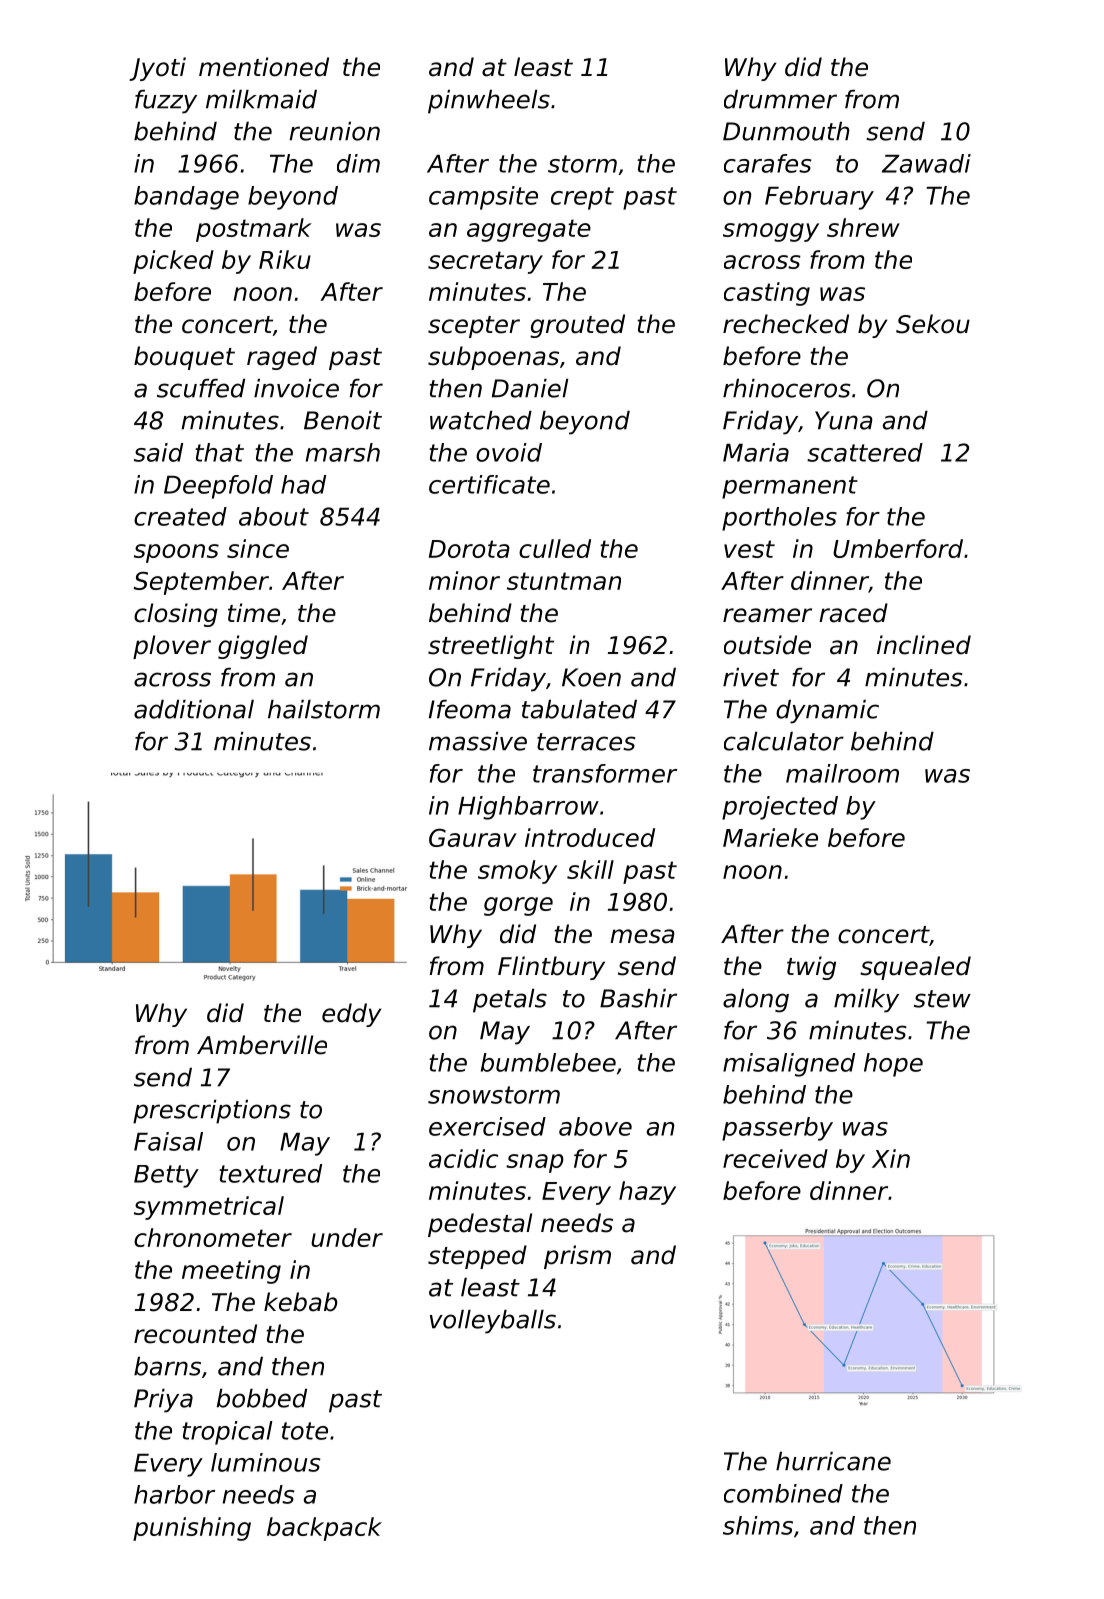 This document has height=1599, width=1104. I want to click on closing, so click(176, 615).
